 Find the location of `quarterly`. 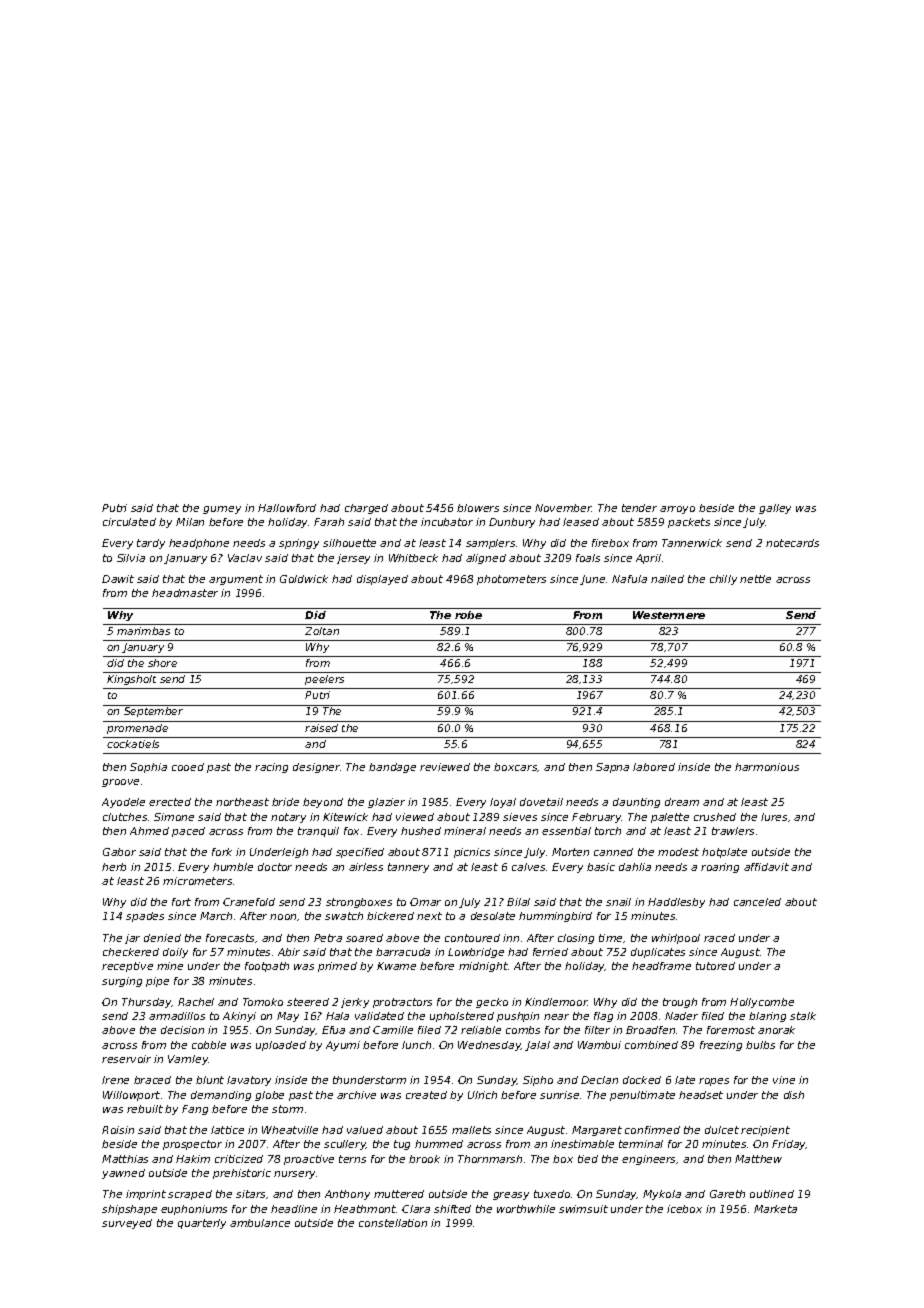

quarterly is located at coordinates (202, 1224).
